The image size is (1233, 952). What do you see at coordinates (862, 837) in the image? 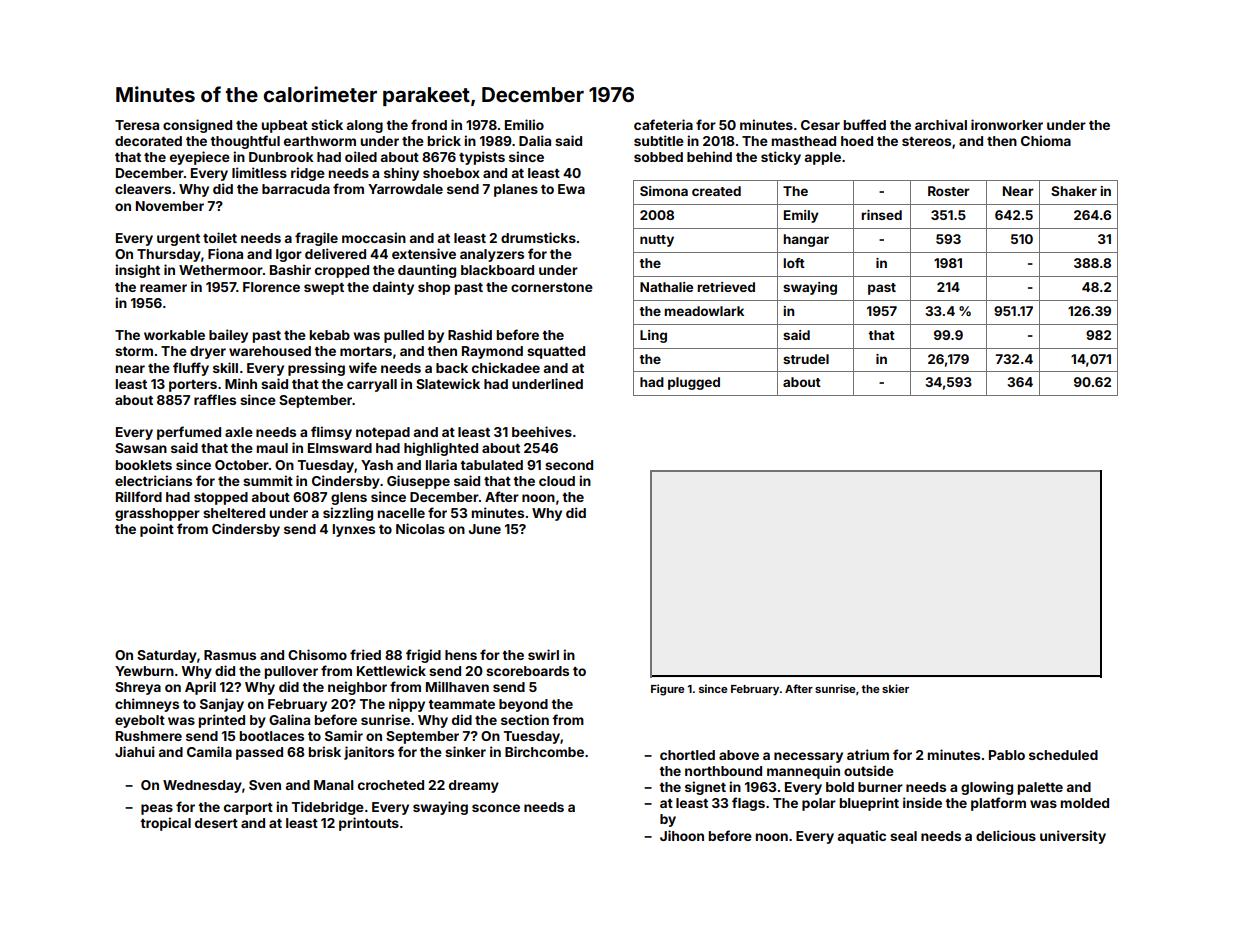
I see `aquatic` at bounding box center [862, 837].
